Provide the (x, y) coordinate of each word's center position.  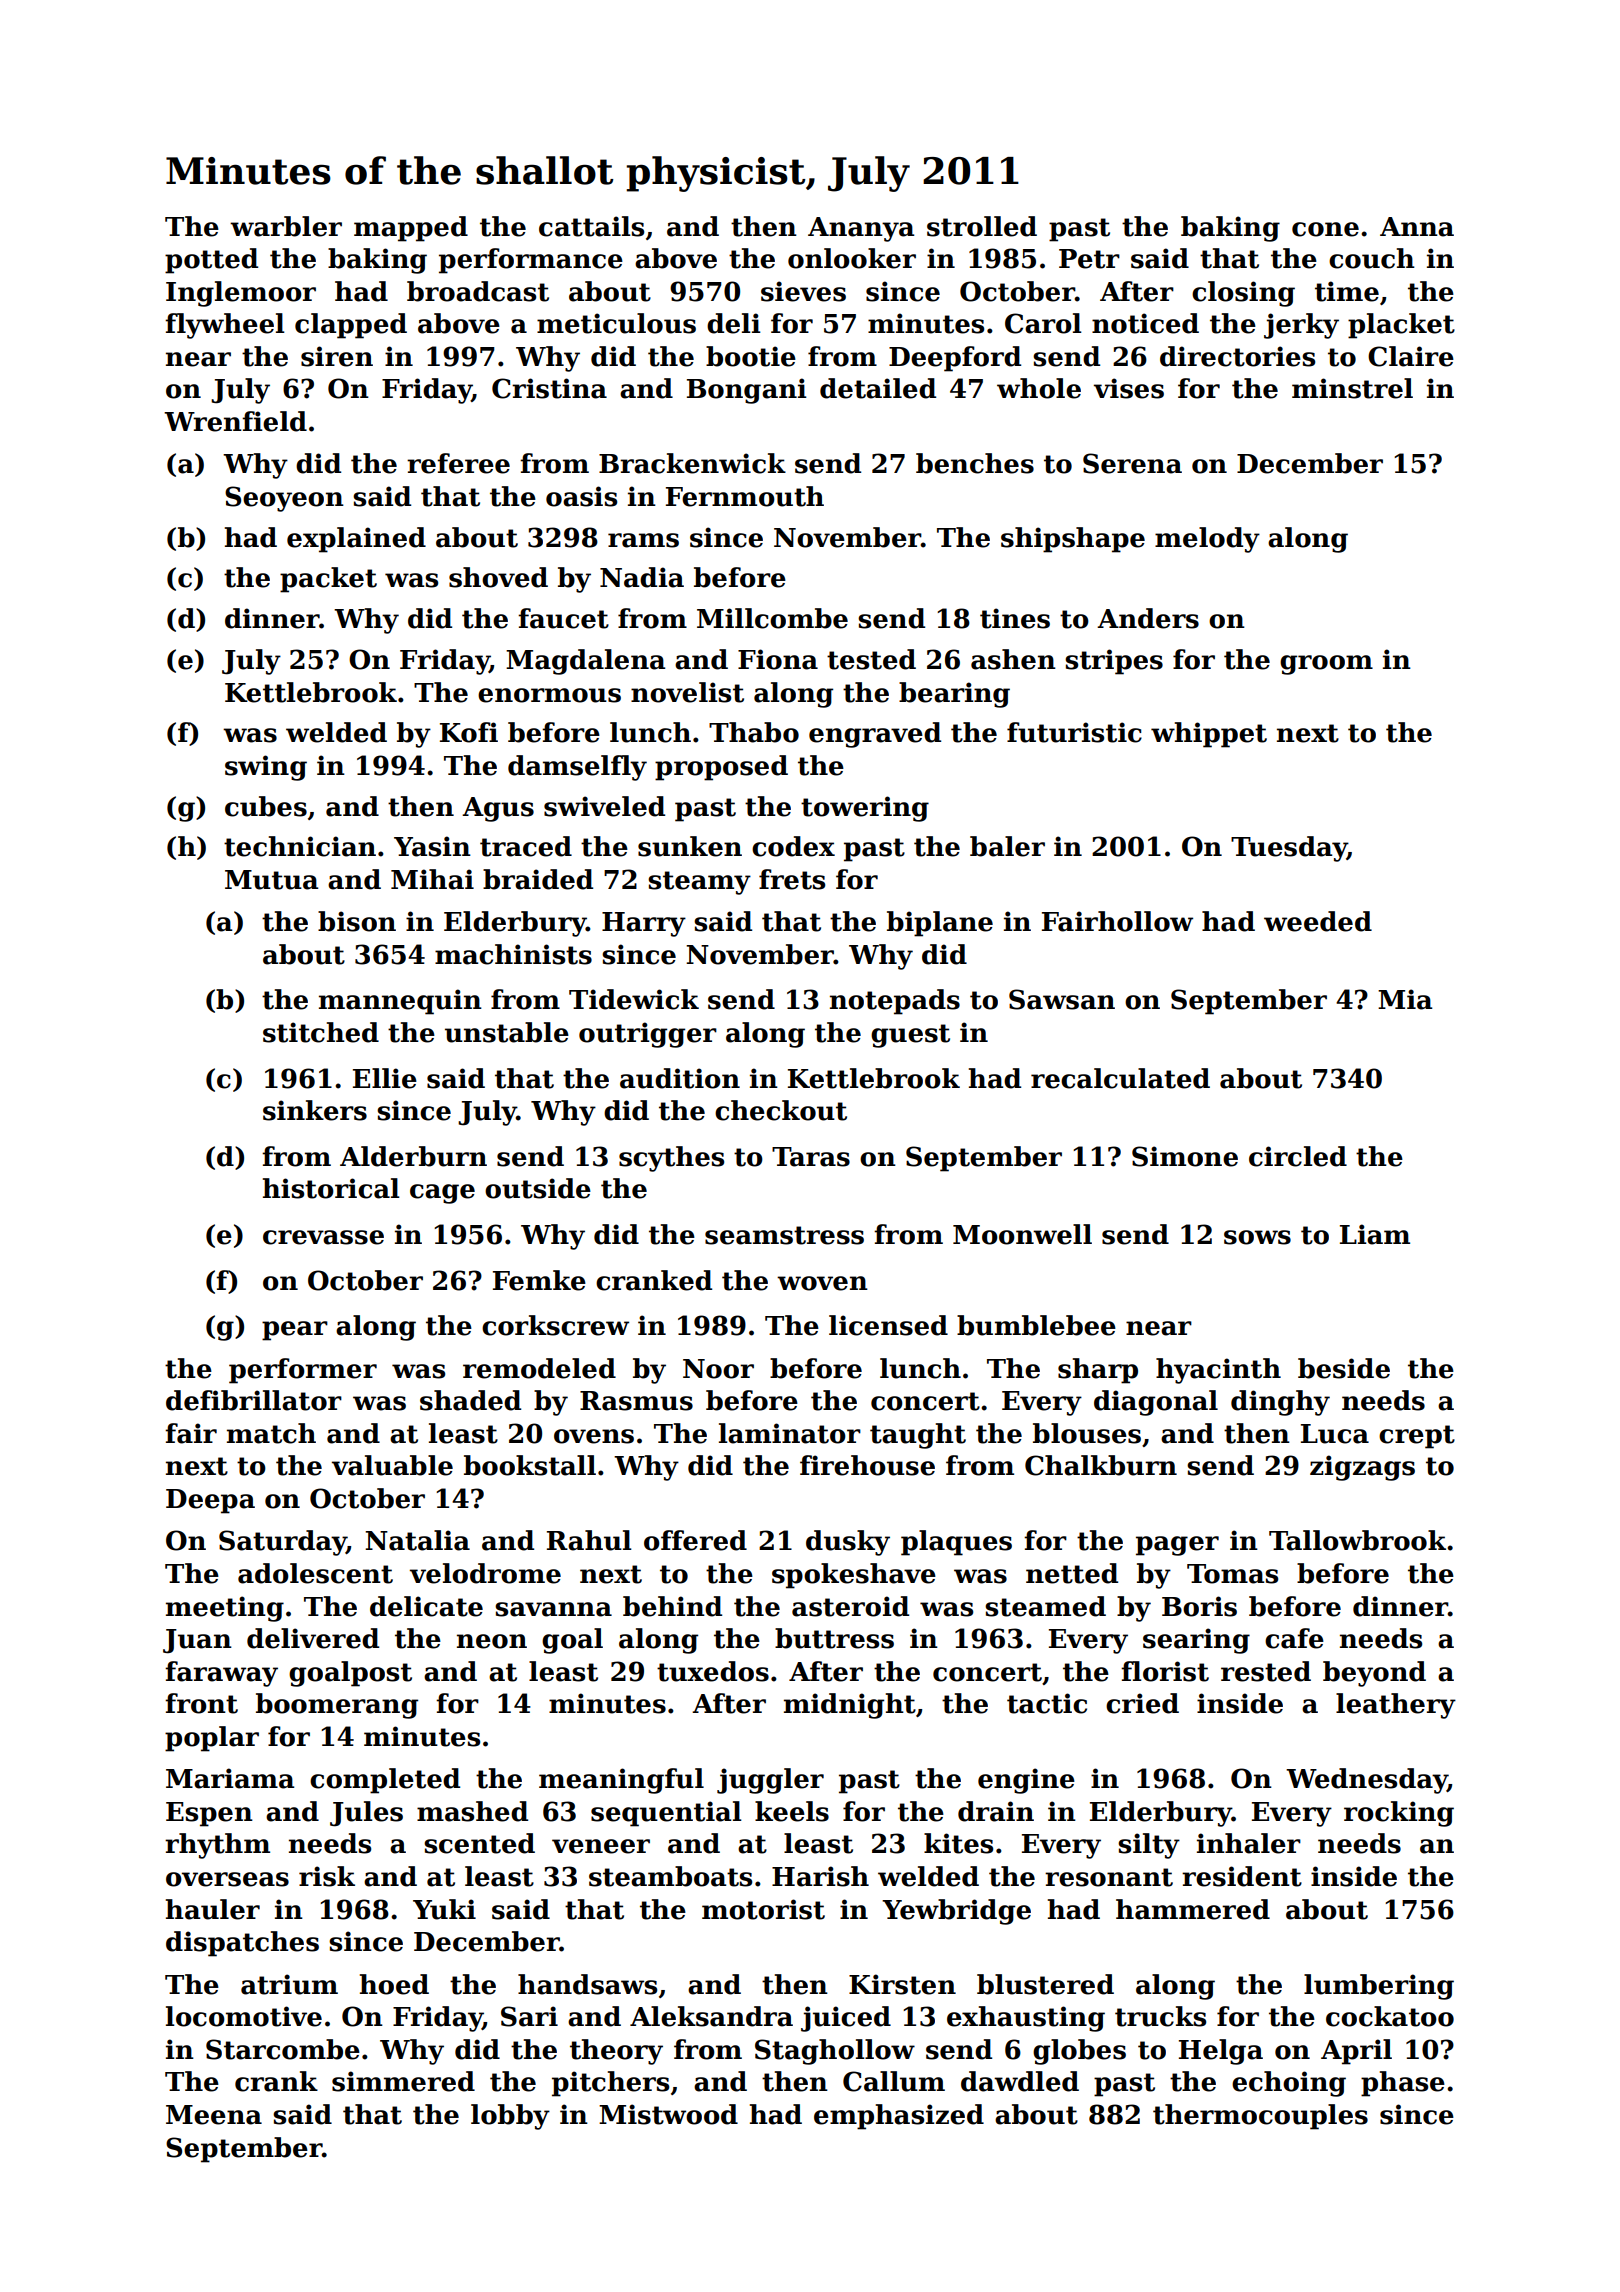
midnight (850, 1706)
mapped (411, 229)
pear (295, 1331)
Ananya (861, 229)
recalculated (1120, 1078)
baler (1007, 846)
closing (1243, 294)
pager (1177, 1546)
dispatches (242, 1944)
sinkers (315, 1110)
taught (918, 1436)
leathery (1396, 1706)
